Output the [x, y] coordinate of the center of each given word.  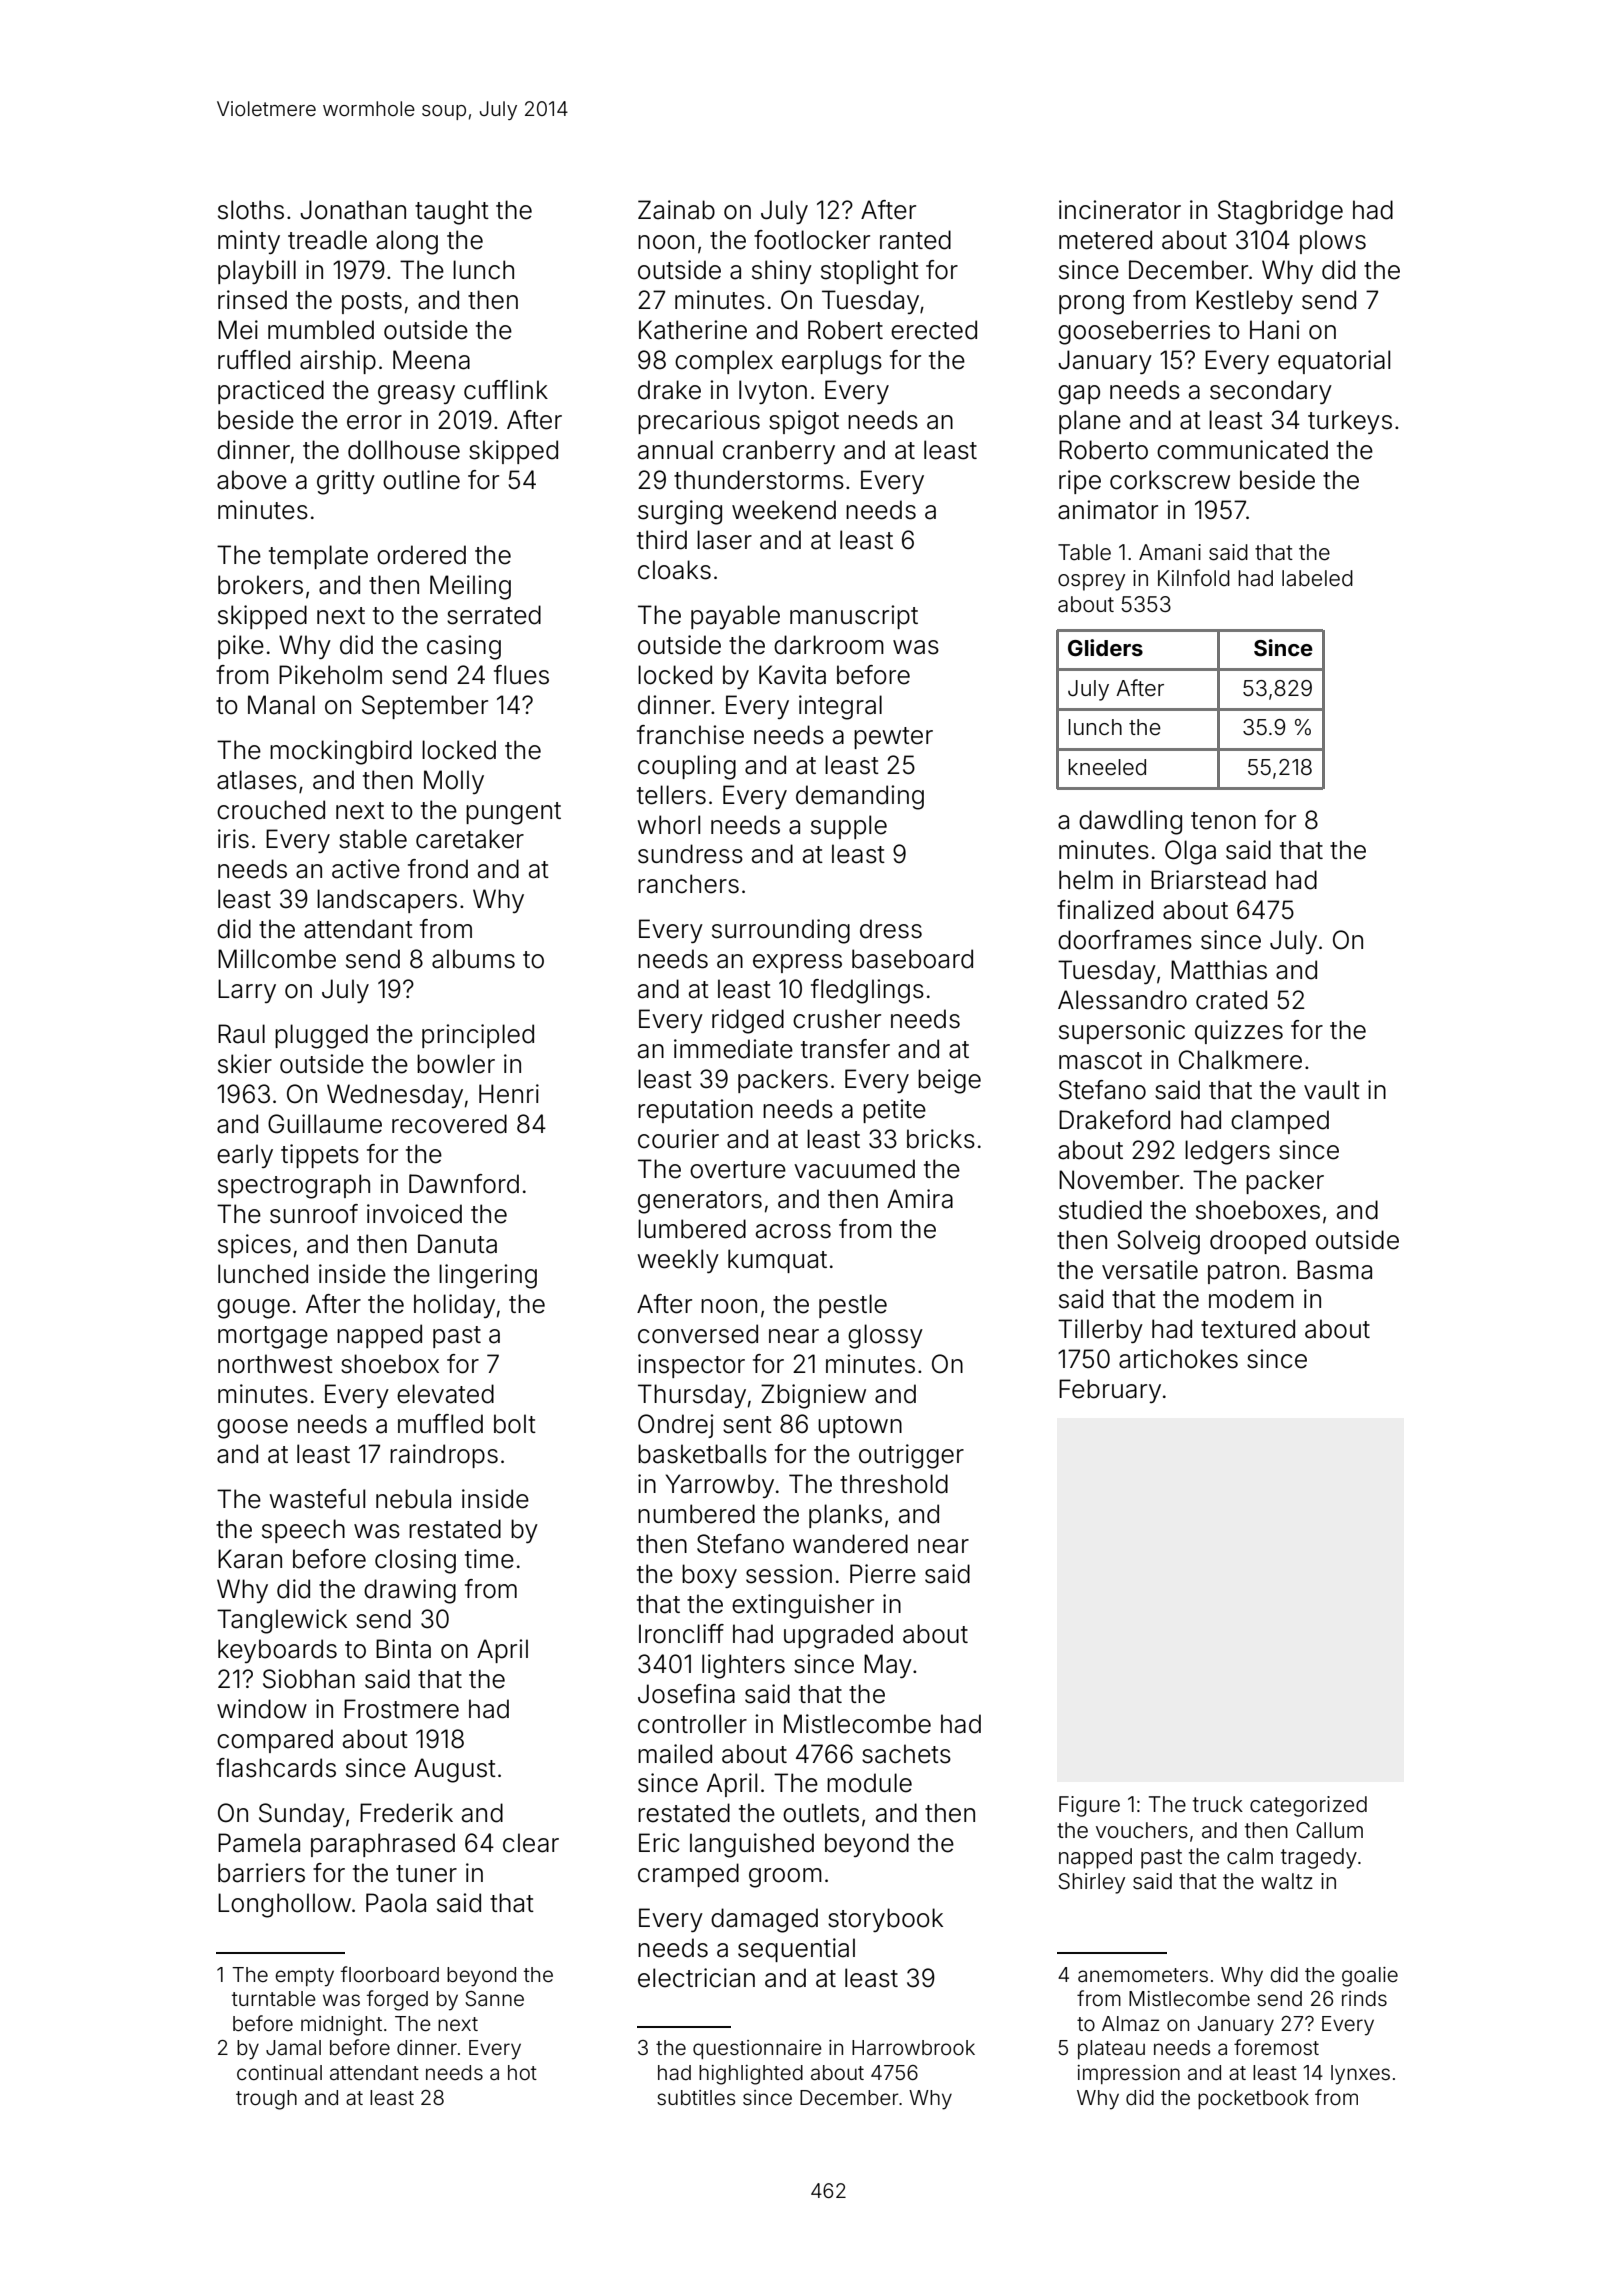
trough [266, 2100]
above [252, 480]
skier [245, 1064]
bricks [941, 1139]
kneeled [1107, 767]
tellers [671, 795]
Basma [1334, 1270]
